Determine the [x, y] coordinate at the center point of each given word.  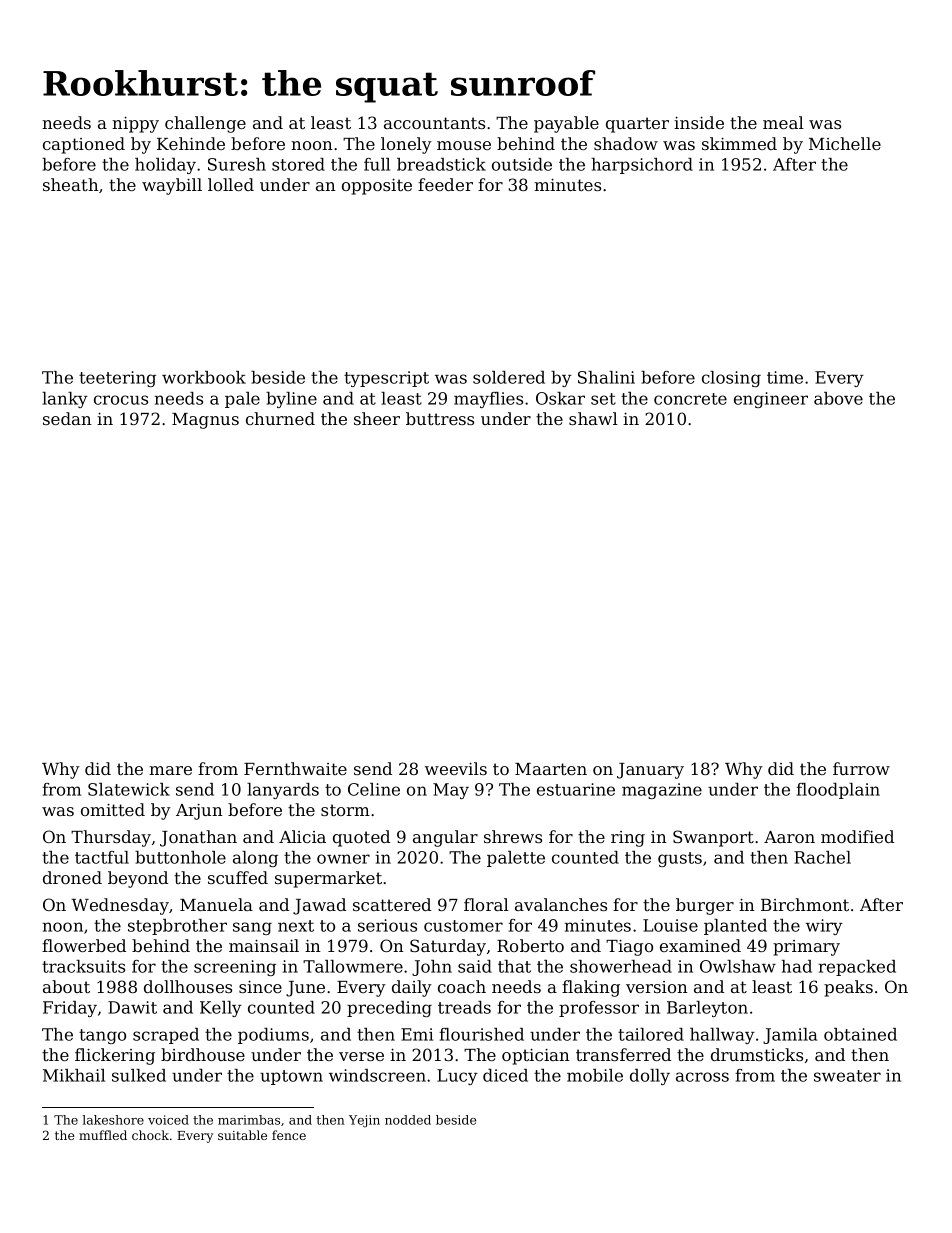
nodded [408, 1120]
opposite [377, 187]
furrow [861, 768]
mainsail [264, 945]
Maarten [551, 769]
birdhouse [203, 1054]
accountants [434, 123]
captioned [84, 145]
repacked [857, 968]
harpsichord [642, 166]
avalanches [561, 904]
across [702, 1077]
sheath [71, 184]
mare [170, 770]
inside [699, 122]
